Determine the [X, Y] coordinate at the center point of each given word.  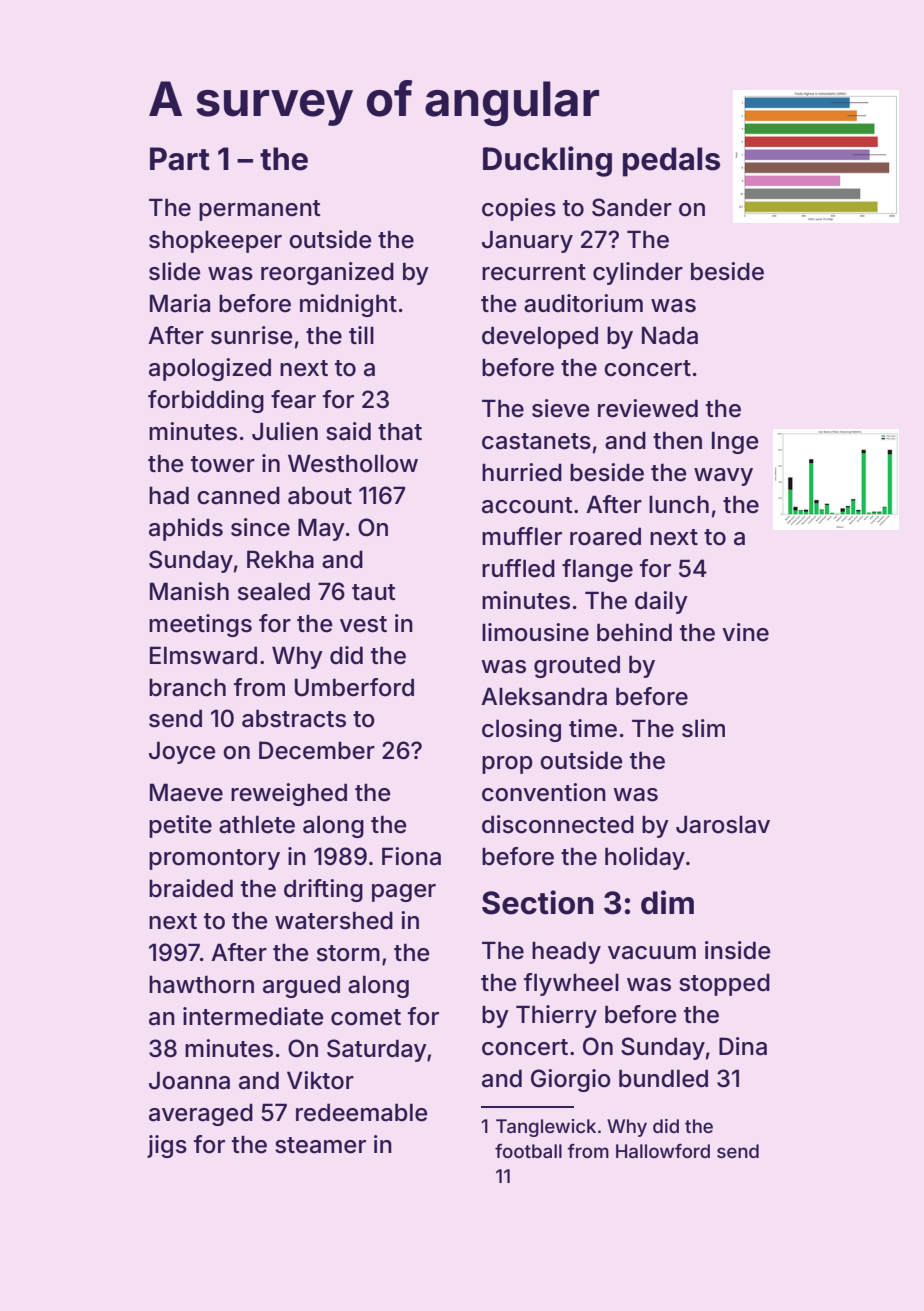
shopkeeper [215, 242]
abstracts [294, 718]
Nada [670, 335]
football [528, 1151]
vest [363, 624]
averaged [201, 1115]
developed [540, 337]
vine [745, 632]
